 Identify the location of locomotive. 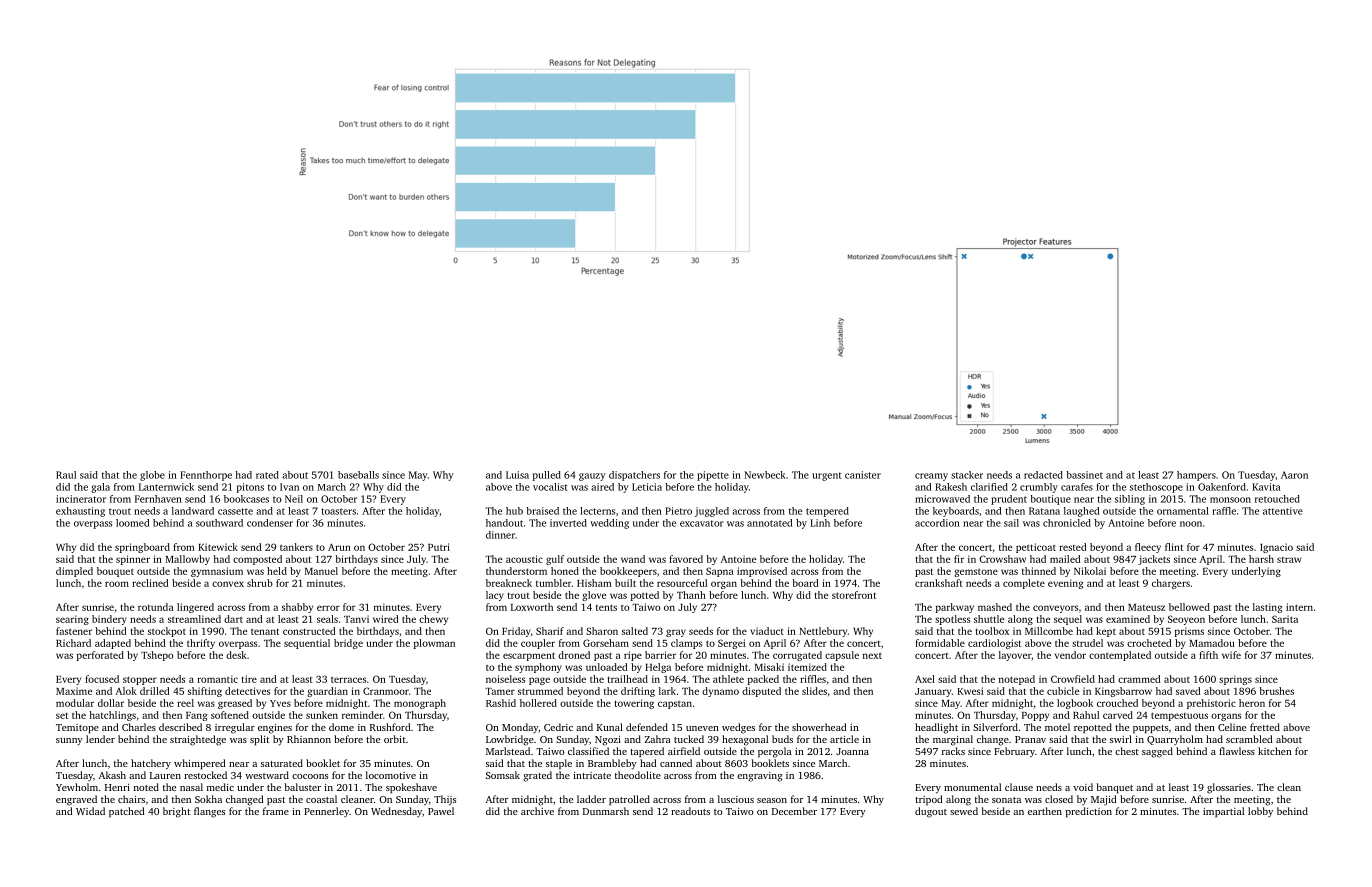
(391, 775).
